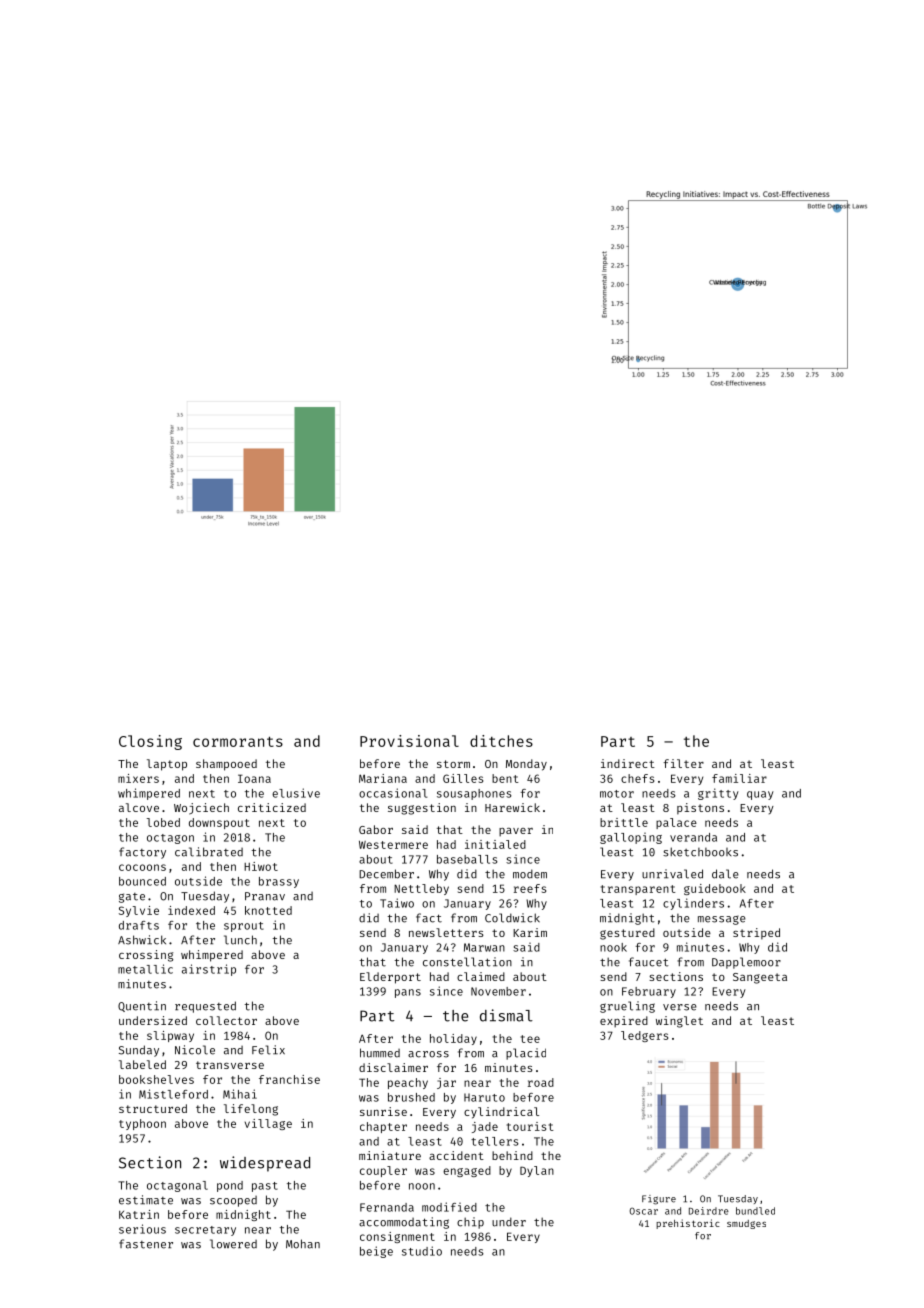  Describe the element at coordinates (244, 927) in the image. I see `sprout` at that location.
